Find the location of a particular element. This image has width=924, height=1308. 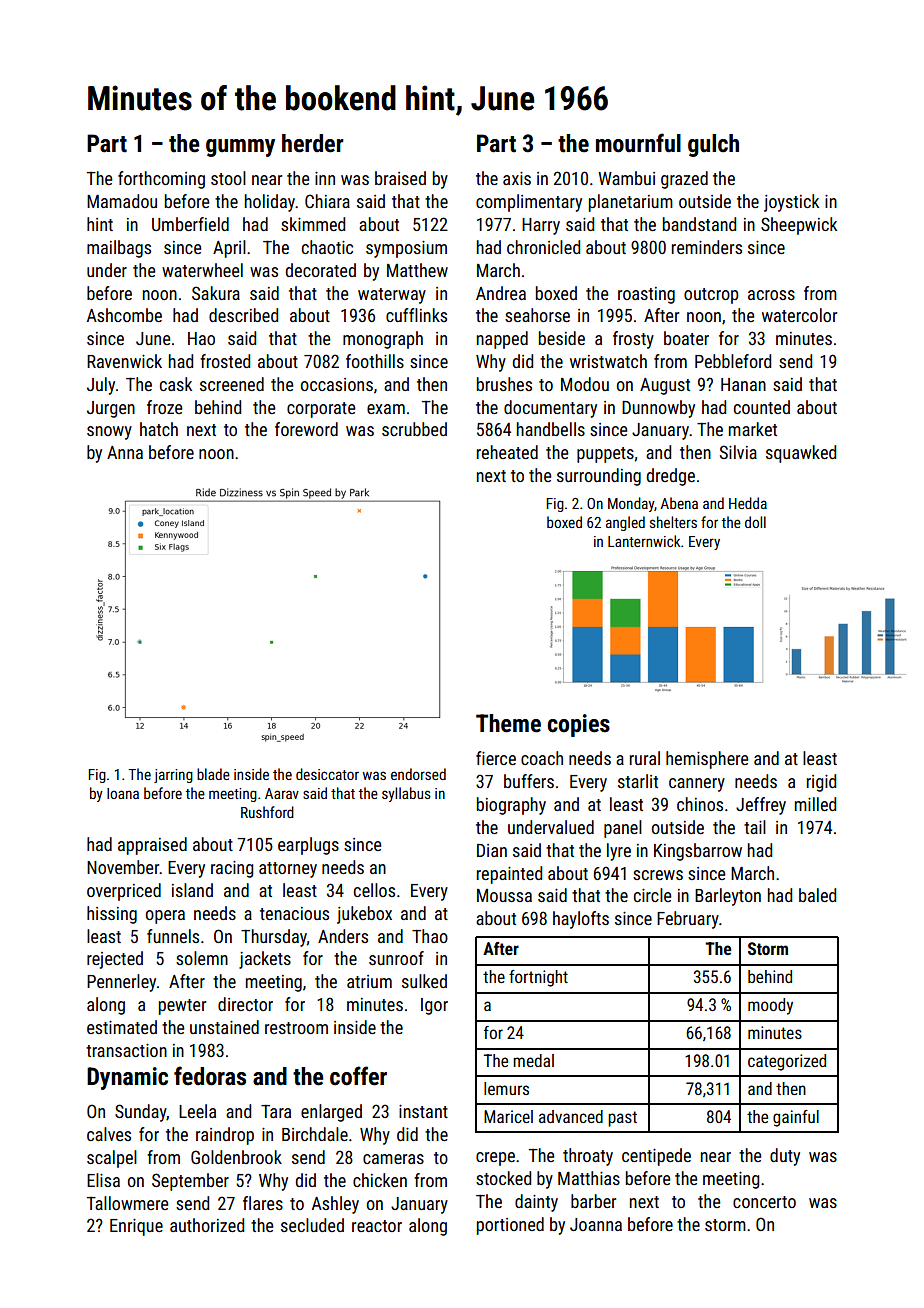

fedoras is located at coordinates (210, 1076).
